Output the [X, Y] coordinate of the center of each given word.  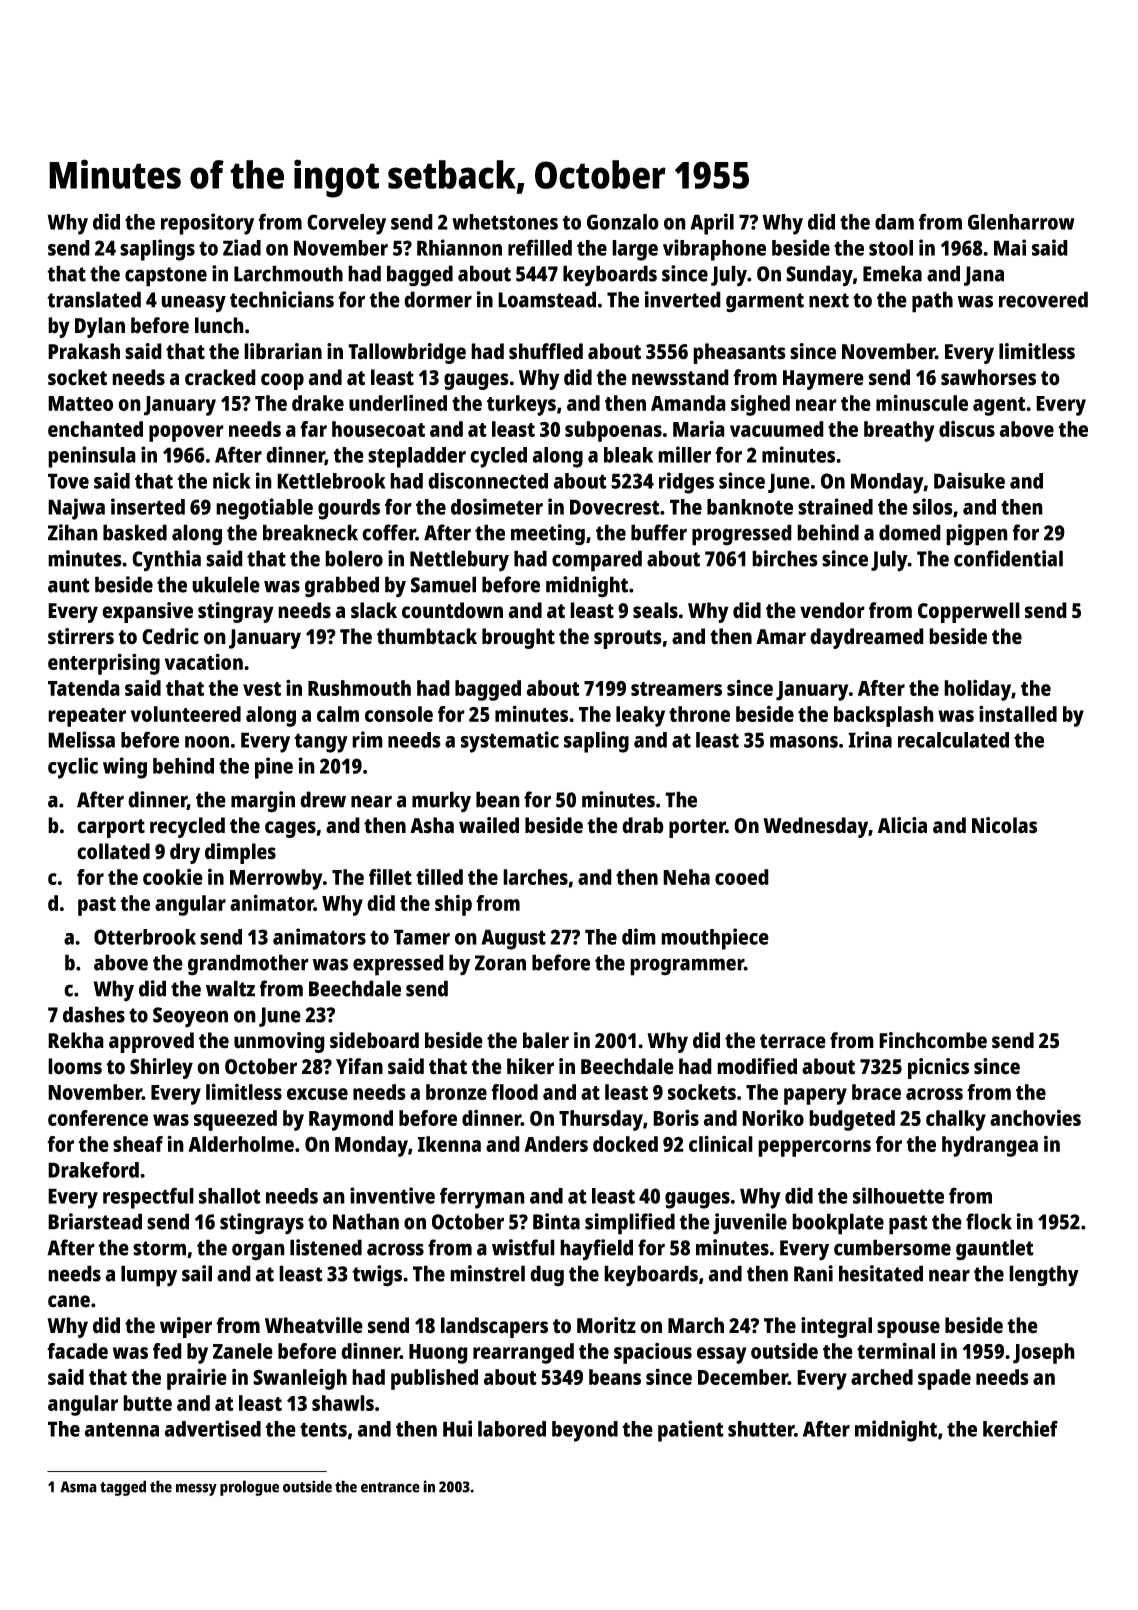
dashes [94, 1014]
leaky [640, 716]
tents [323, 1429]
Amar [781, 637]
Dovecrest [615, 507]
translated [94, 299]
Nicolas [1004, 825]
